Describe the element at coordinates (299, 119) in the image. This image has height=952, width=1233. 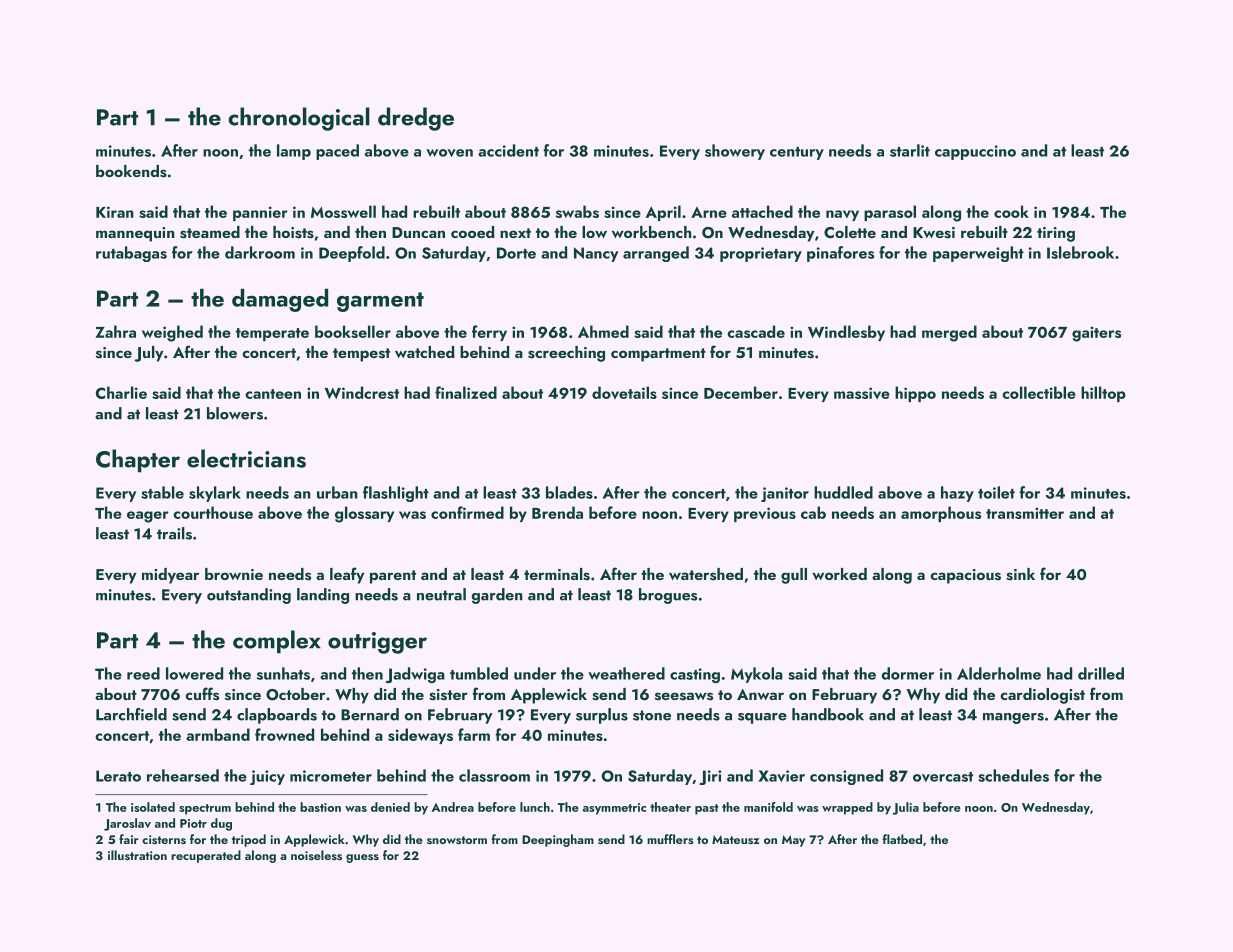
I see `chronological` at that location.
